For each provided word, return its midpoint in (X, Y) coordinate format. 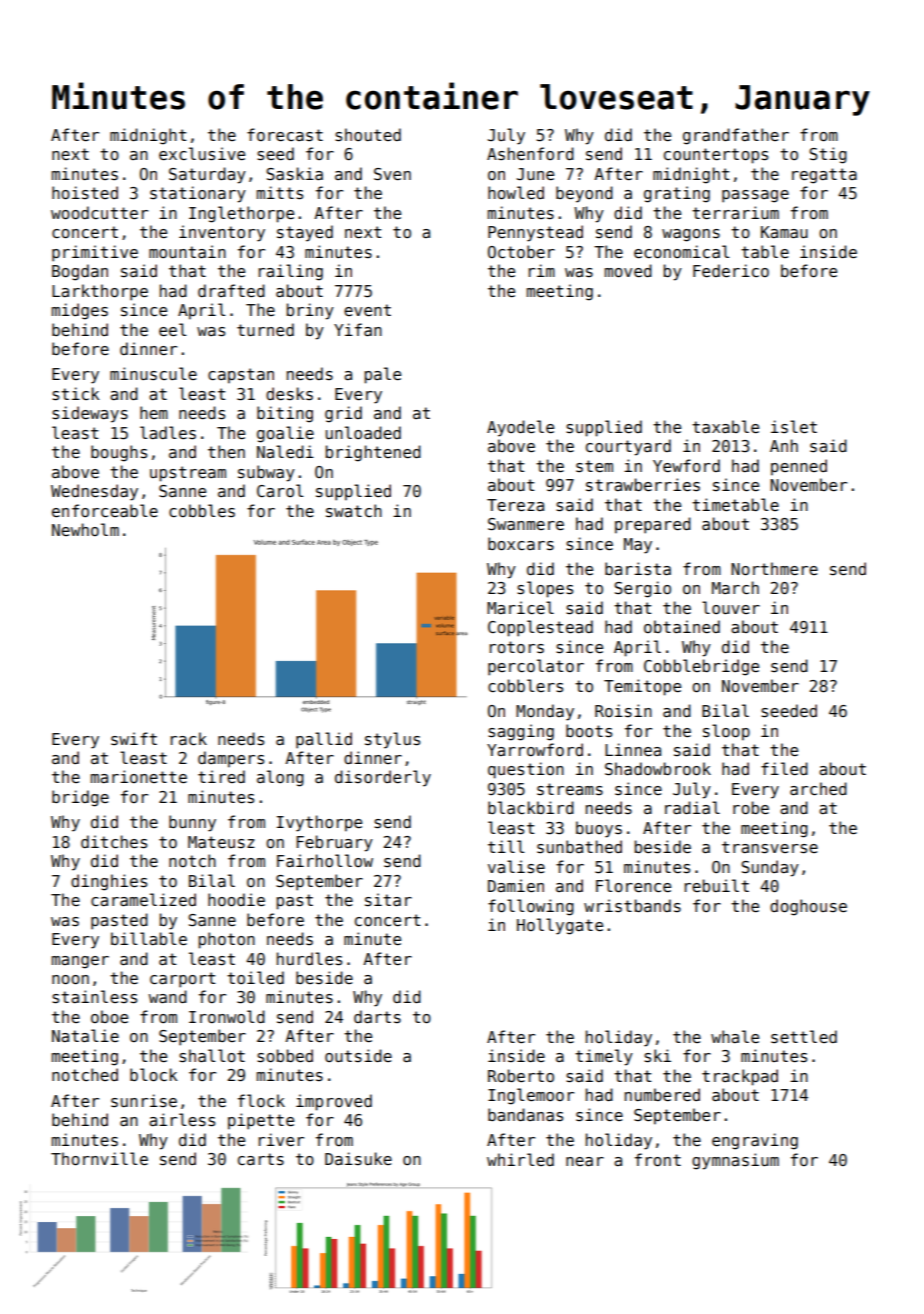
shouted (368, 135)
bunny (192, 823)
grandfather (736, 136)
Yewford (686, 466)
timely (604, 1057)
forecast (285, 135)
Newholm (85, 529)
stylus (392, 740)
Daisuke (358, 1158)
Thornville (99, 1159)
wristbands (632, 906)
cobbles (202, 511)
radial (692, 807)
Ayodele (520, 428)
